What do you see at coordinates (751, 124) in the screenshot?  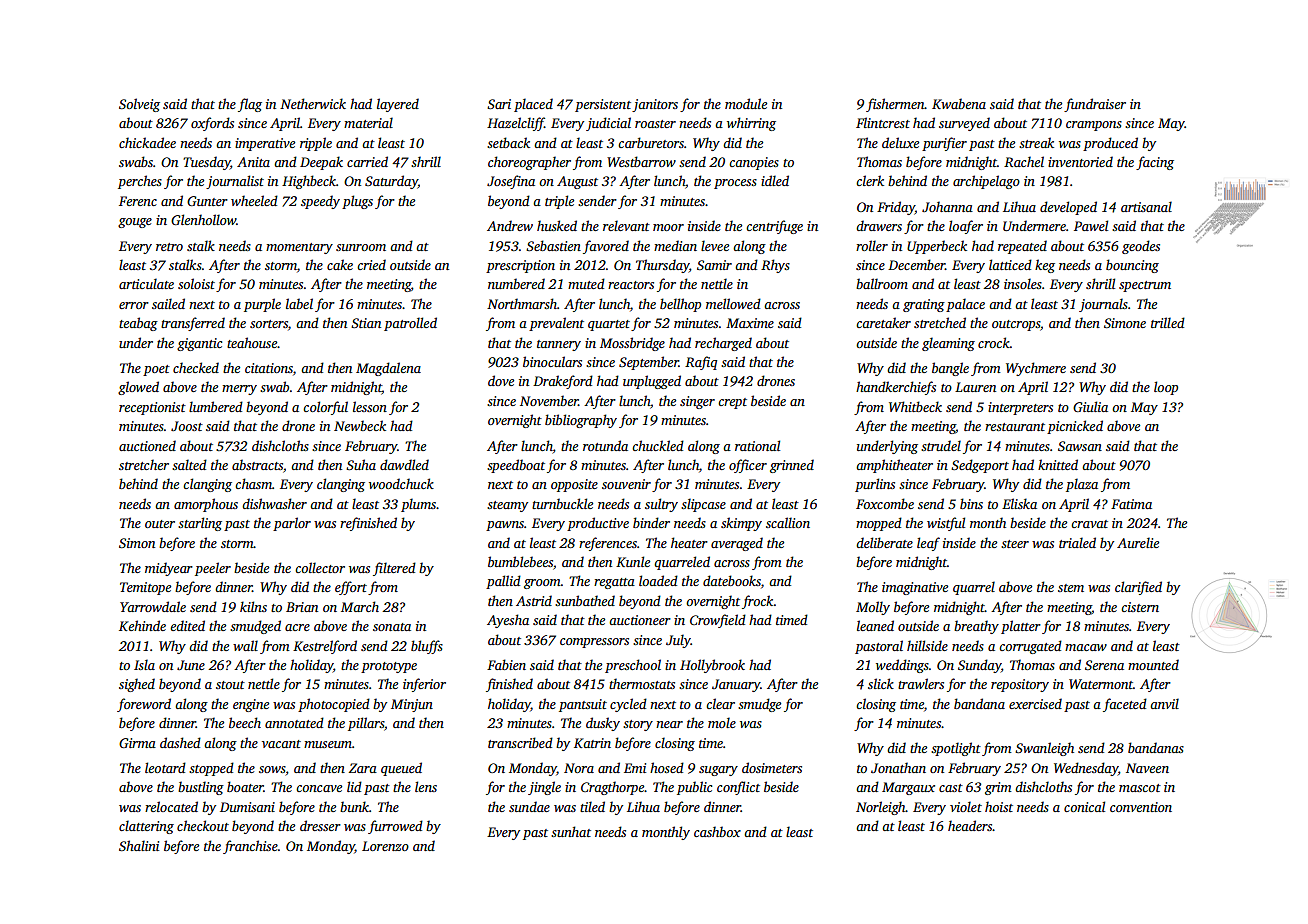 I see `whirring` at bounding box center [751, 124].
